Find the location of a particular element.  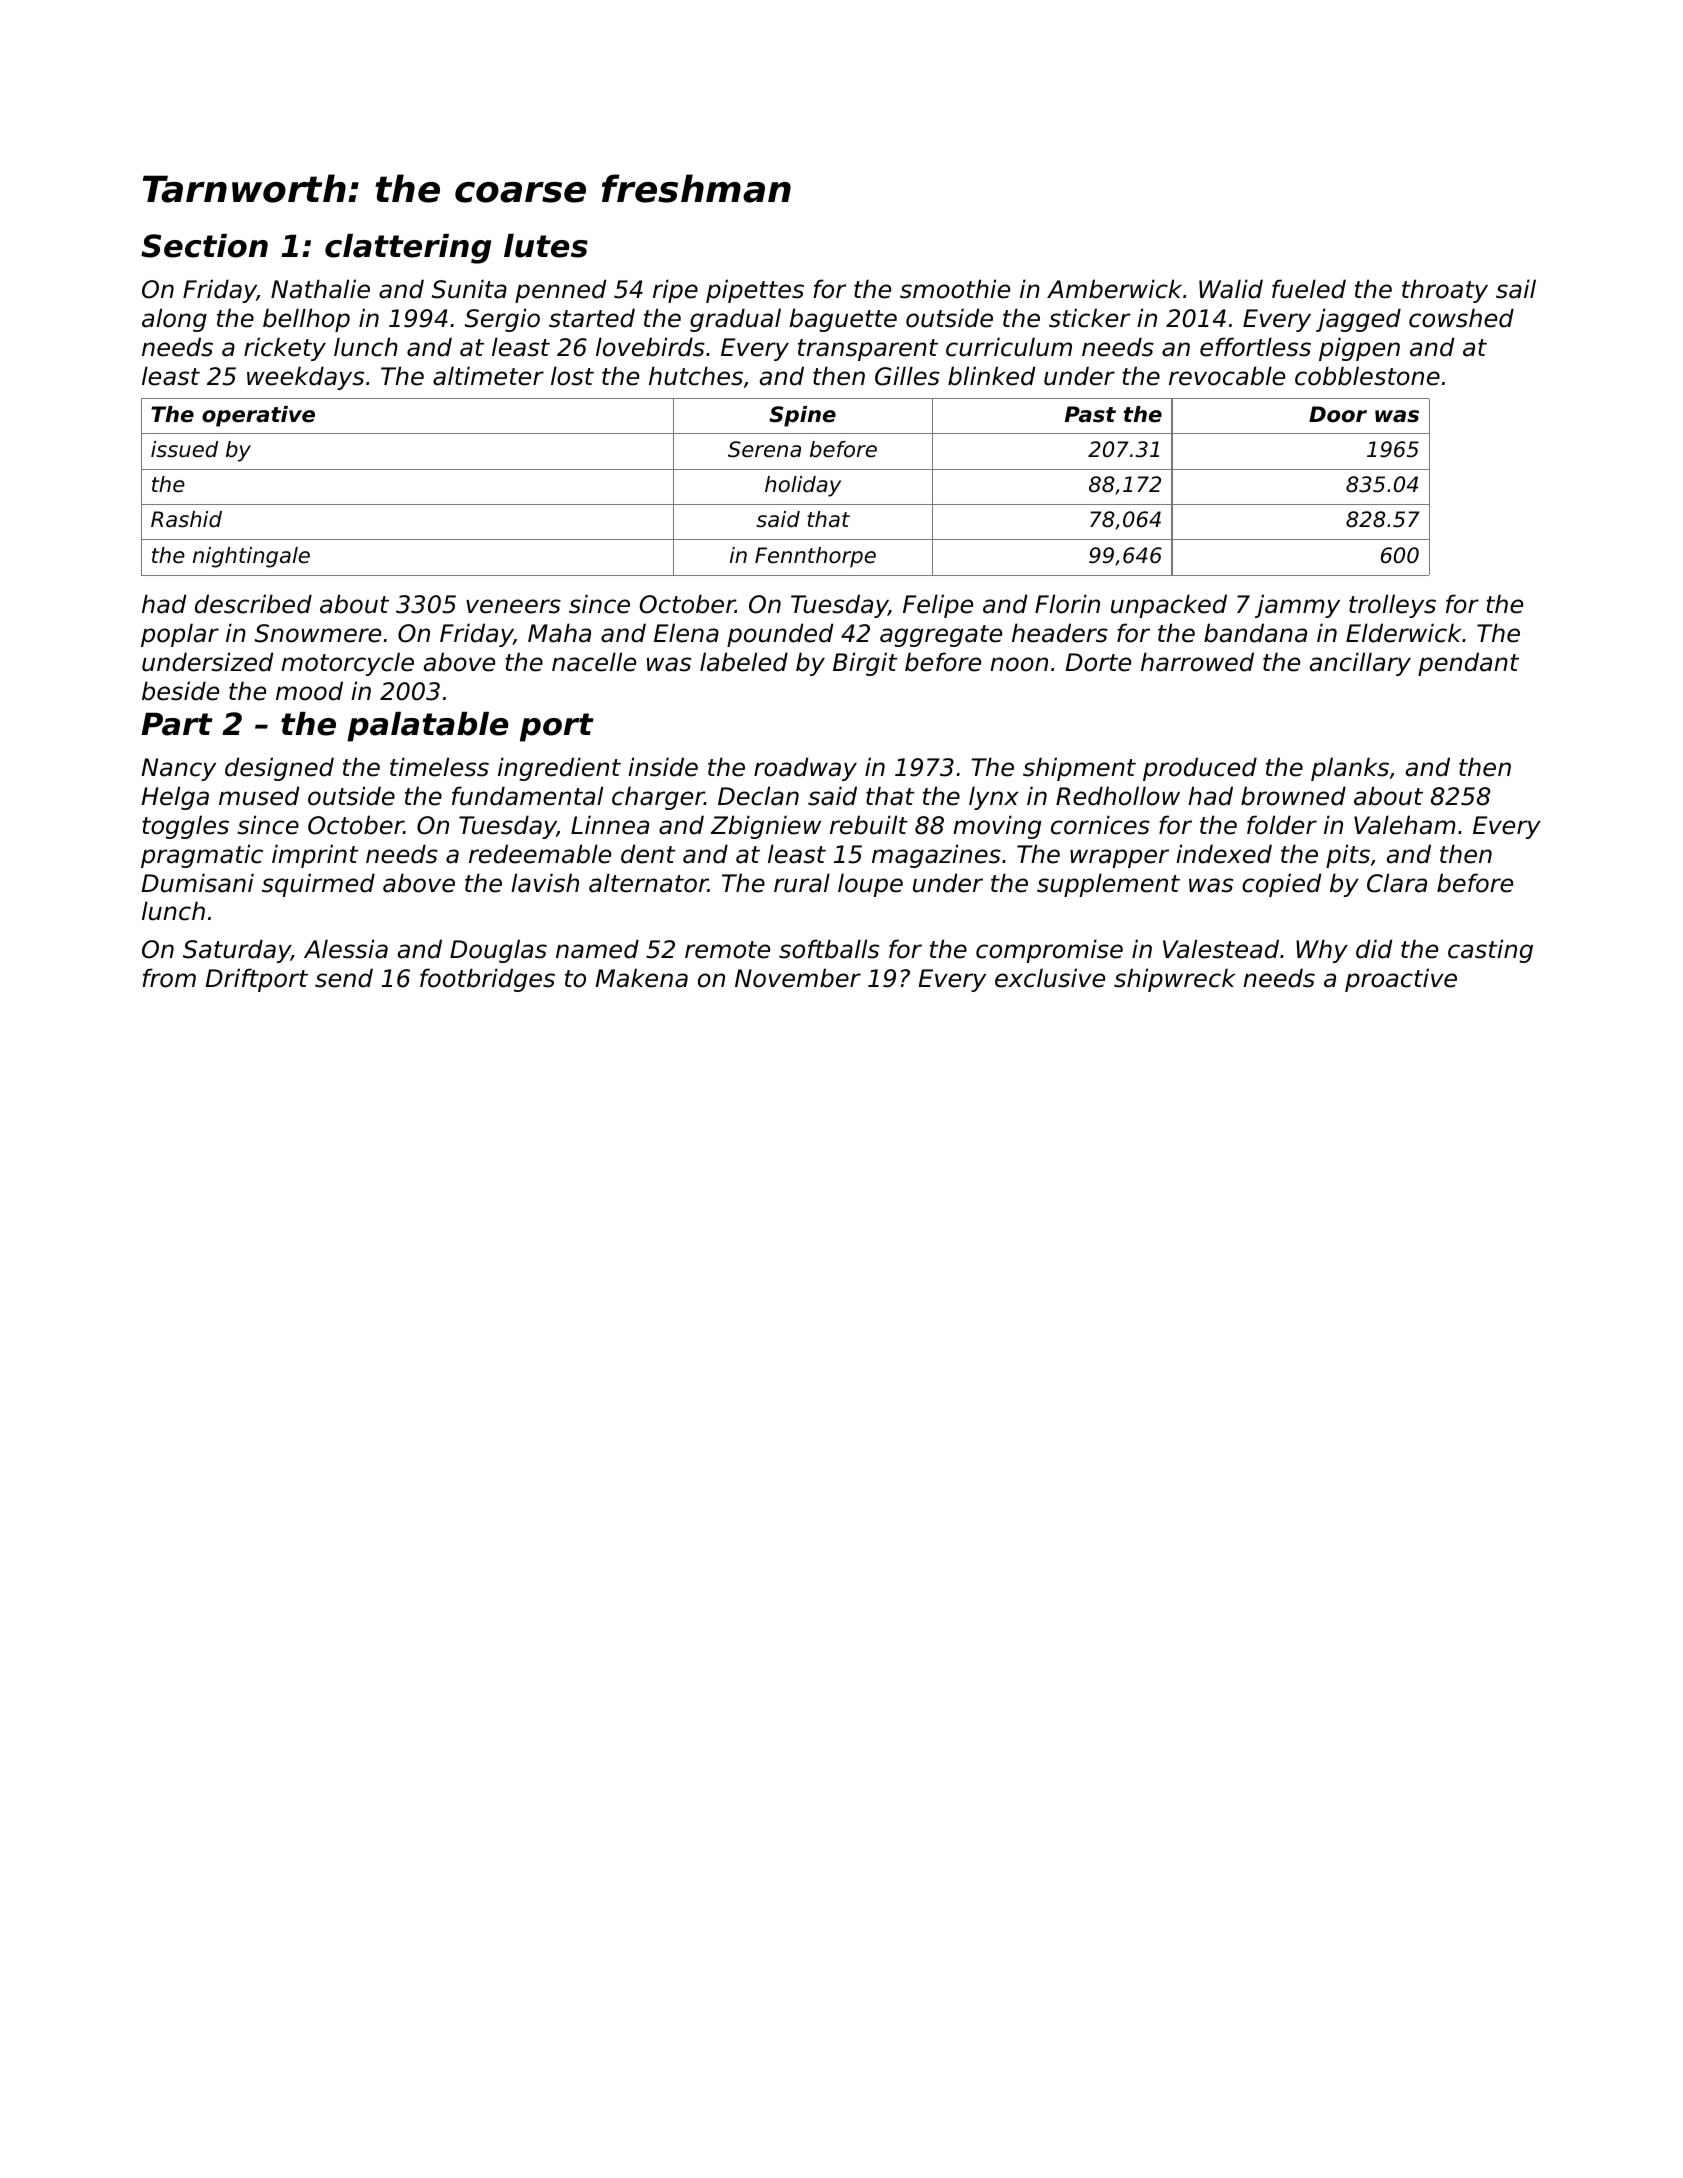

loupe is located at coordinates (870, 885).
